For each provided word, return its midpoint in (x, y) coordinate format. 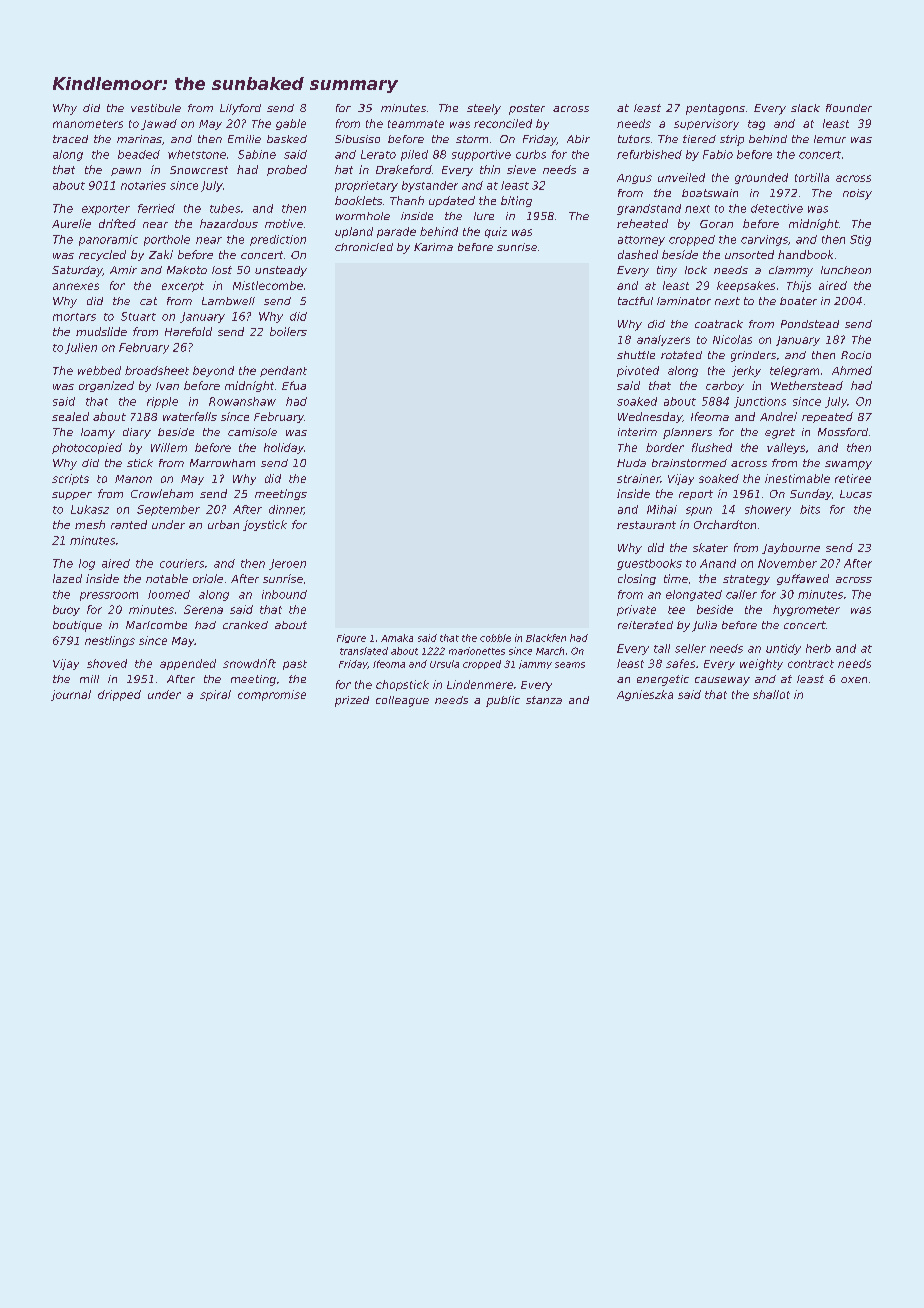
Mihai (662, 509)
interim (637, 432)
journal (71, 695)
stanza (544, 700)
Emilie (244, 139)
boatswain (710, 193)
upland (354, 232)
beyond (213, 371)
